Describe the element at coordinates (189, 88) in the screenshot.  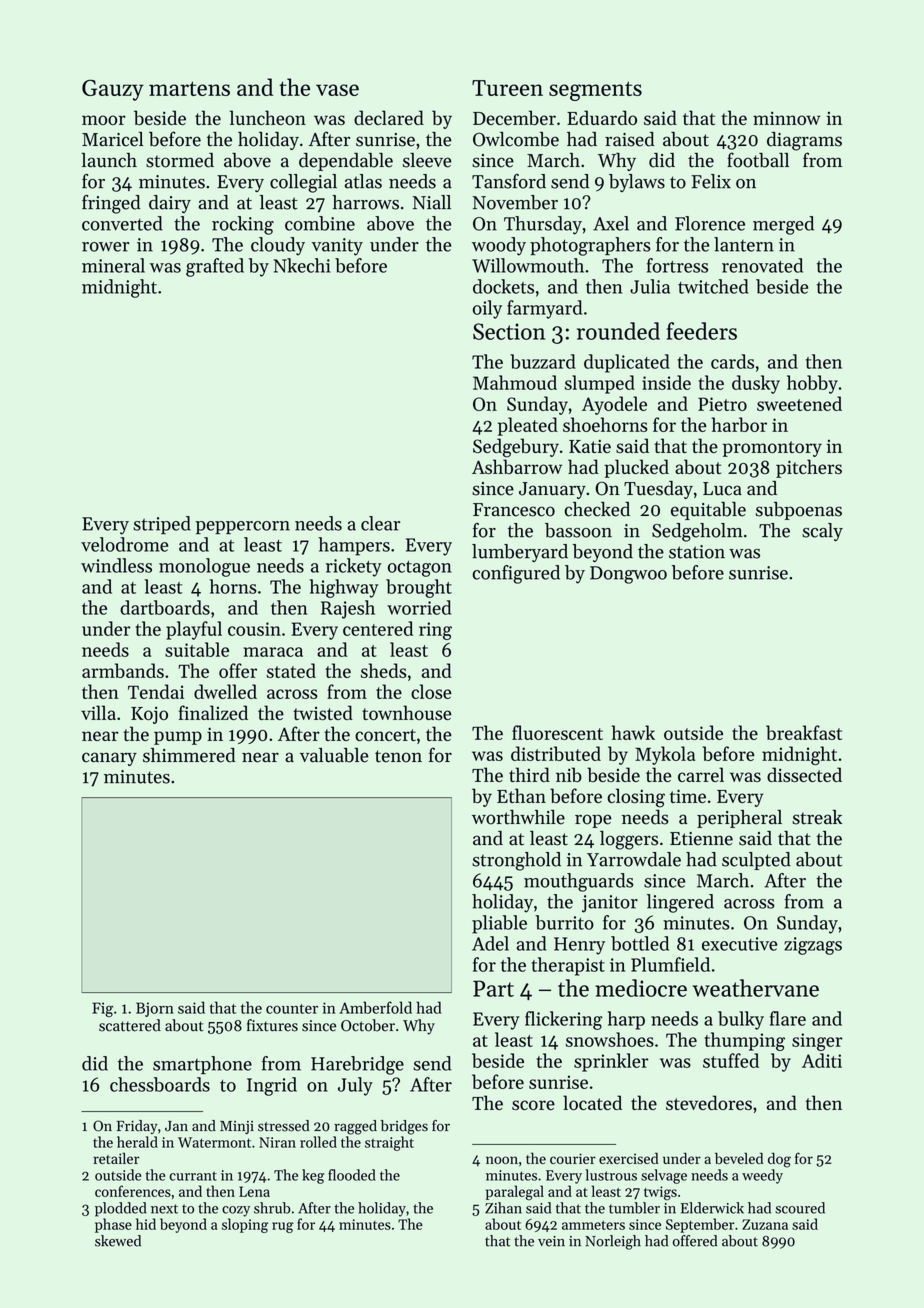
I see `martens` at that location.
